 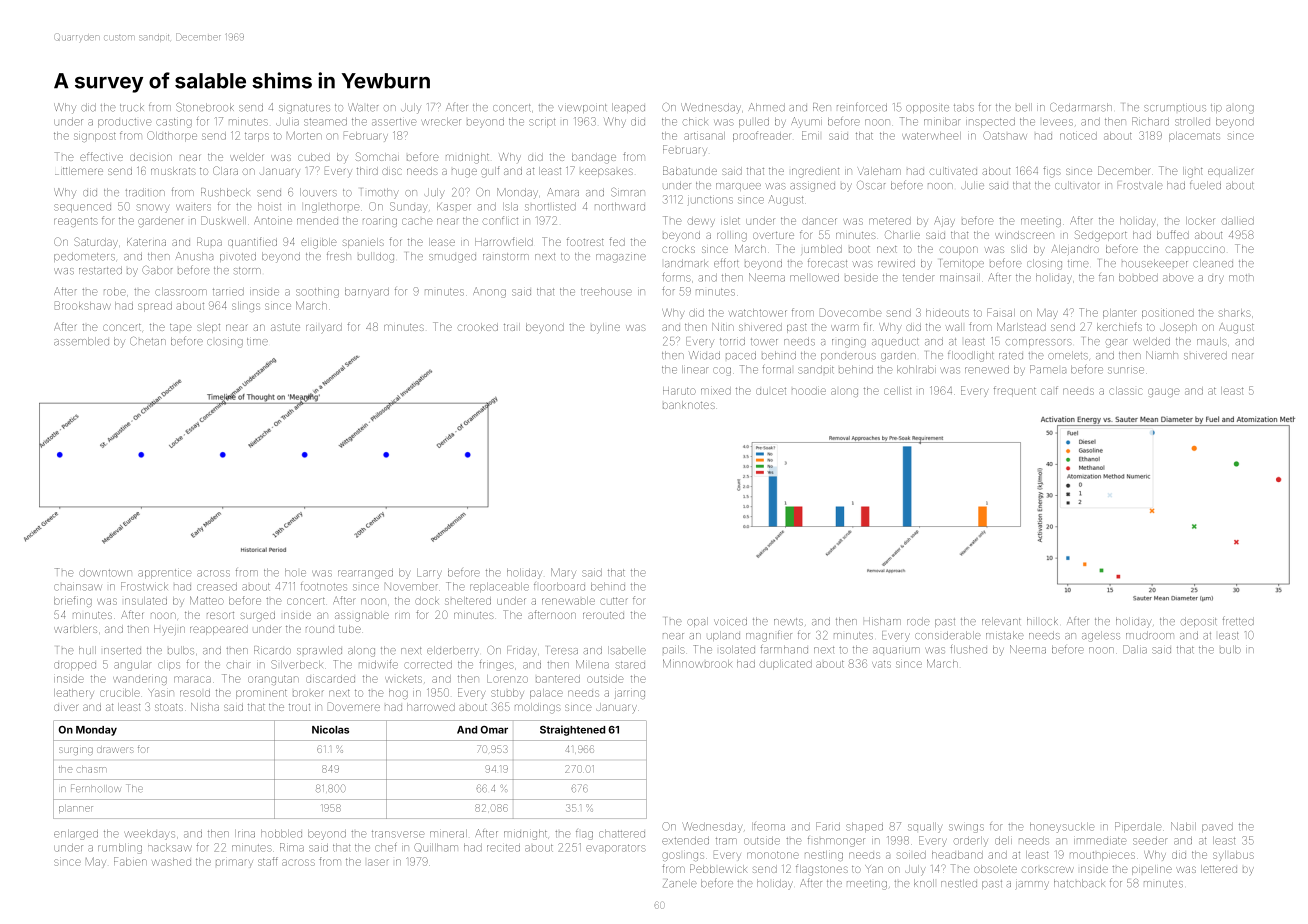 What do you see at coordinates (441, 122) in the screenshot?
I see `wrecker` at bounding box center [441, 122].
